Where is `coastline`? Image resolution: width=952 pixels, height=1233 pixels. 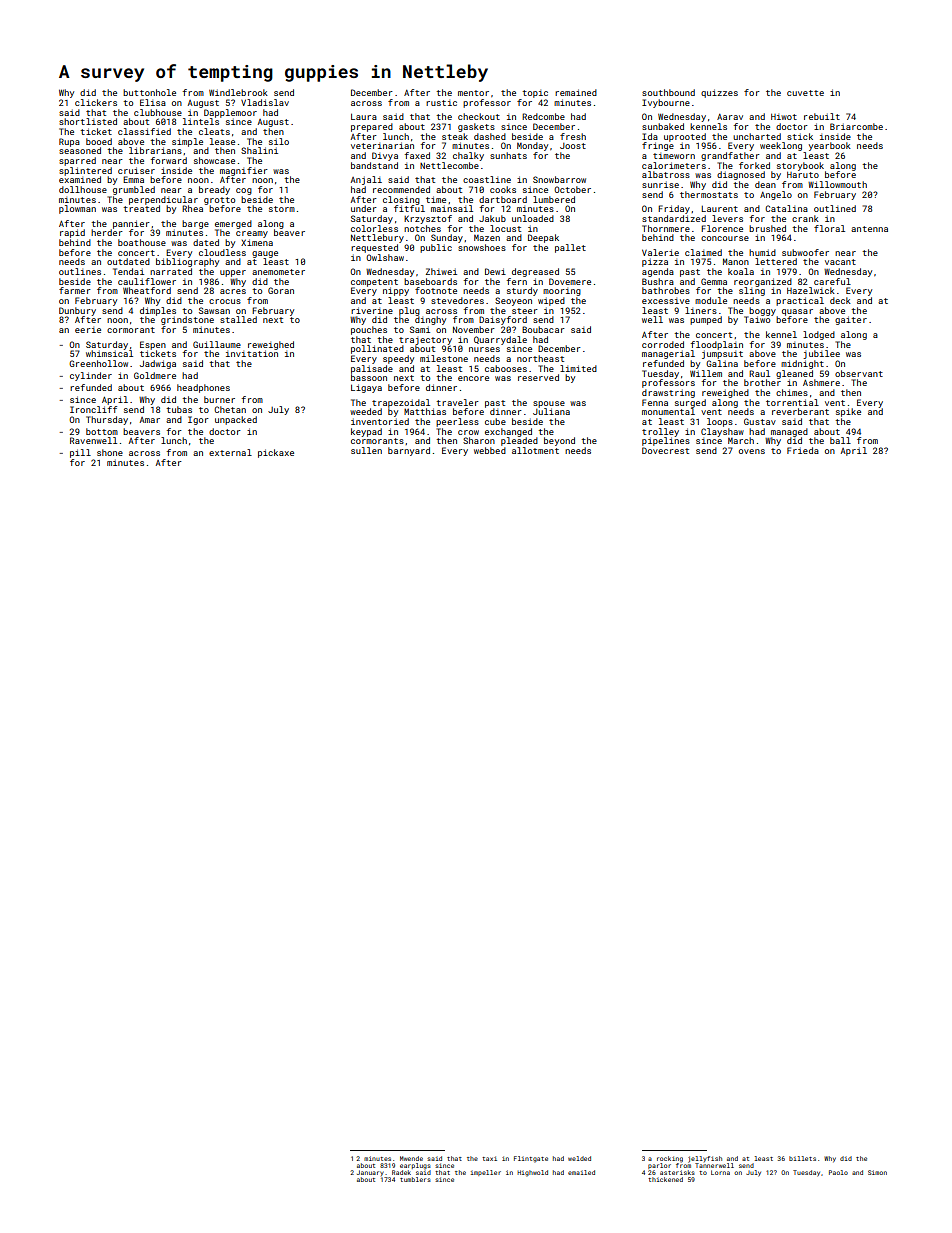 coastline is located at coordinates (487, 179).
